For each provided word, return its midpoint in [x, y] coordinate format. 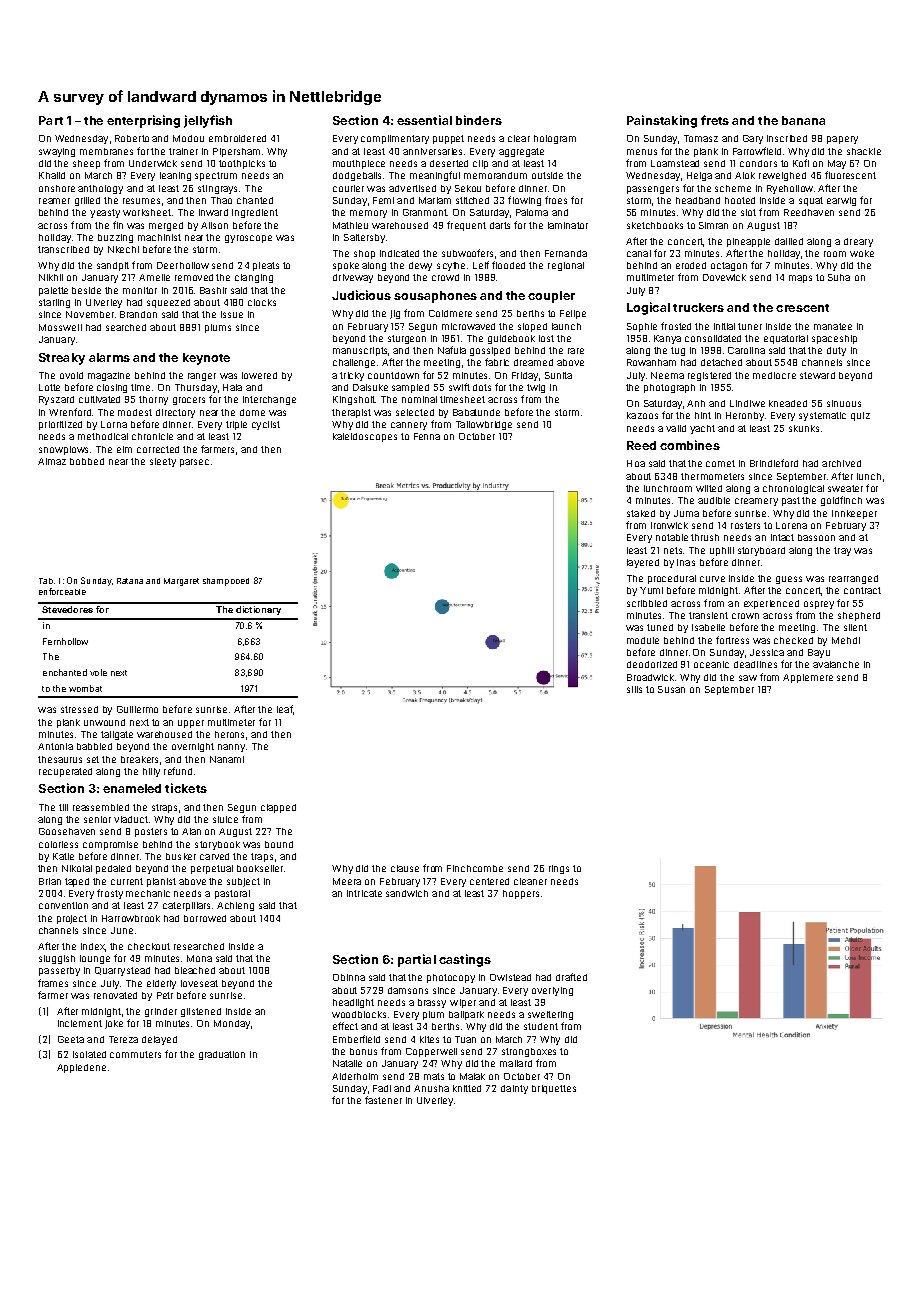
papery [842, 140]
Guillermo [137, 709]
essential [424, 120]
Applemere [808, 678]
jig [395, 314]
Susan [671, 689]
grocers [189, 401]
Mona [199, 958]
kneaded [788, 403]
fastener [383, 1100]
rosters [745, 525]
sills [634, 689]
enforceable [62, 591]
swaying [57, 152]
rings [559, 869]
